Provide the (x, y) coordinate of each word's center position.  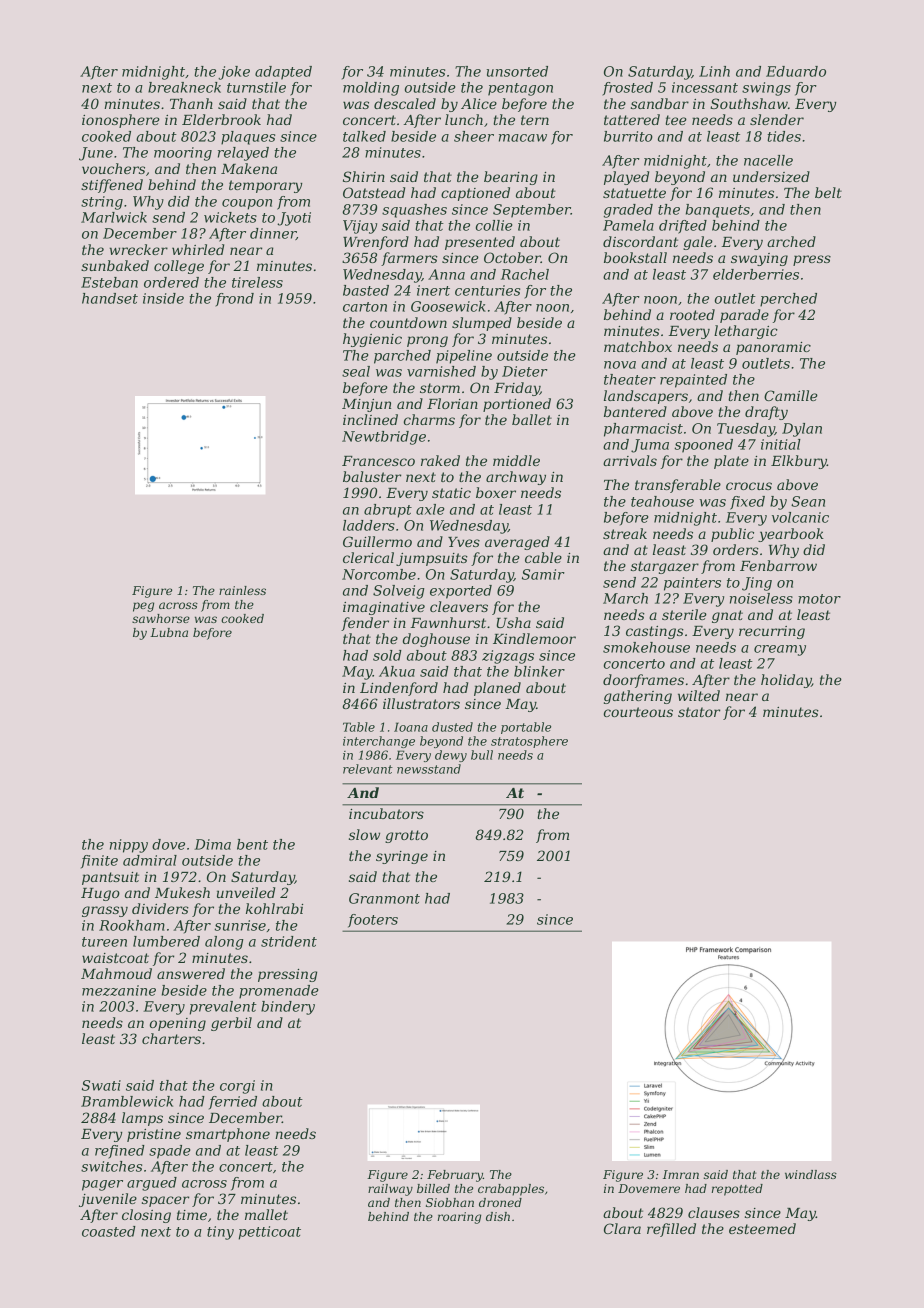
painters (692, 584)
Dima (212, 844)
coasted (109, 1231)
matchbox (638, 346)
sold (387, 655)
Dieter (525, 371)
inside (163, 298)
